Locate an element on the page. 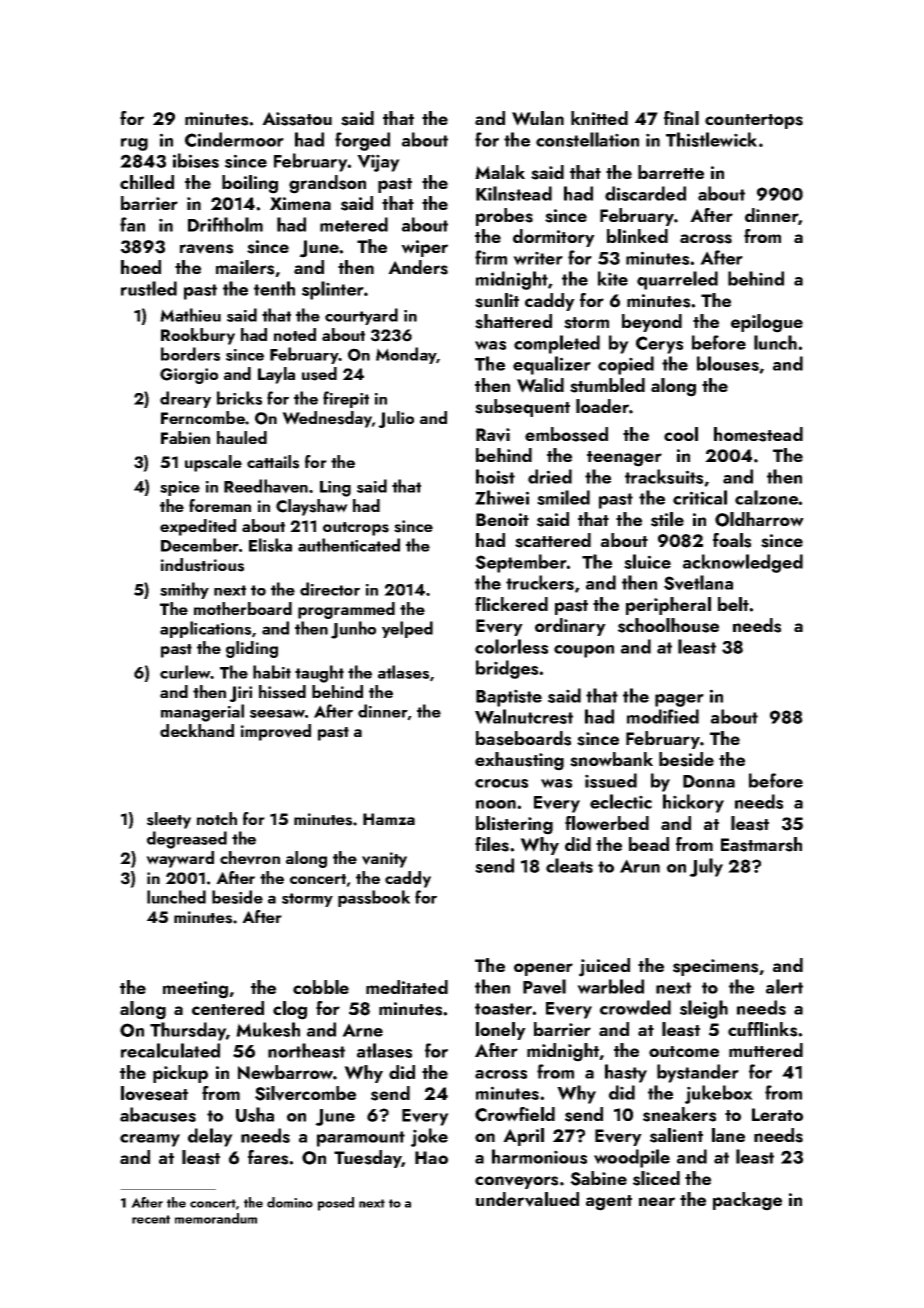 This document has width=924, height=1308. Jiri is located at coordinates (240, 694).
